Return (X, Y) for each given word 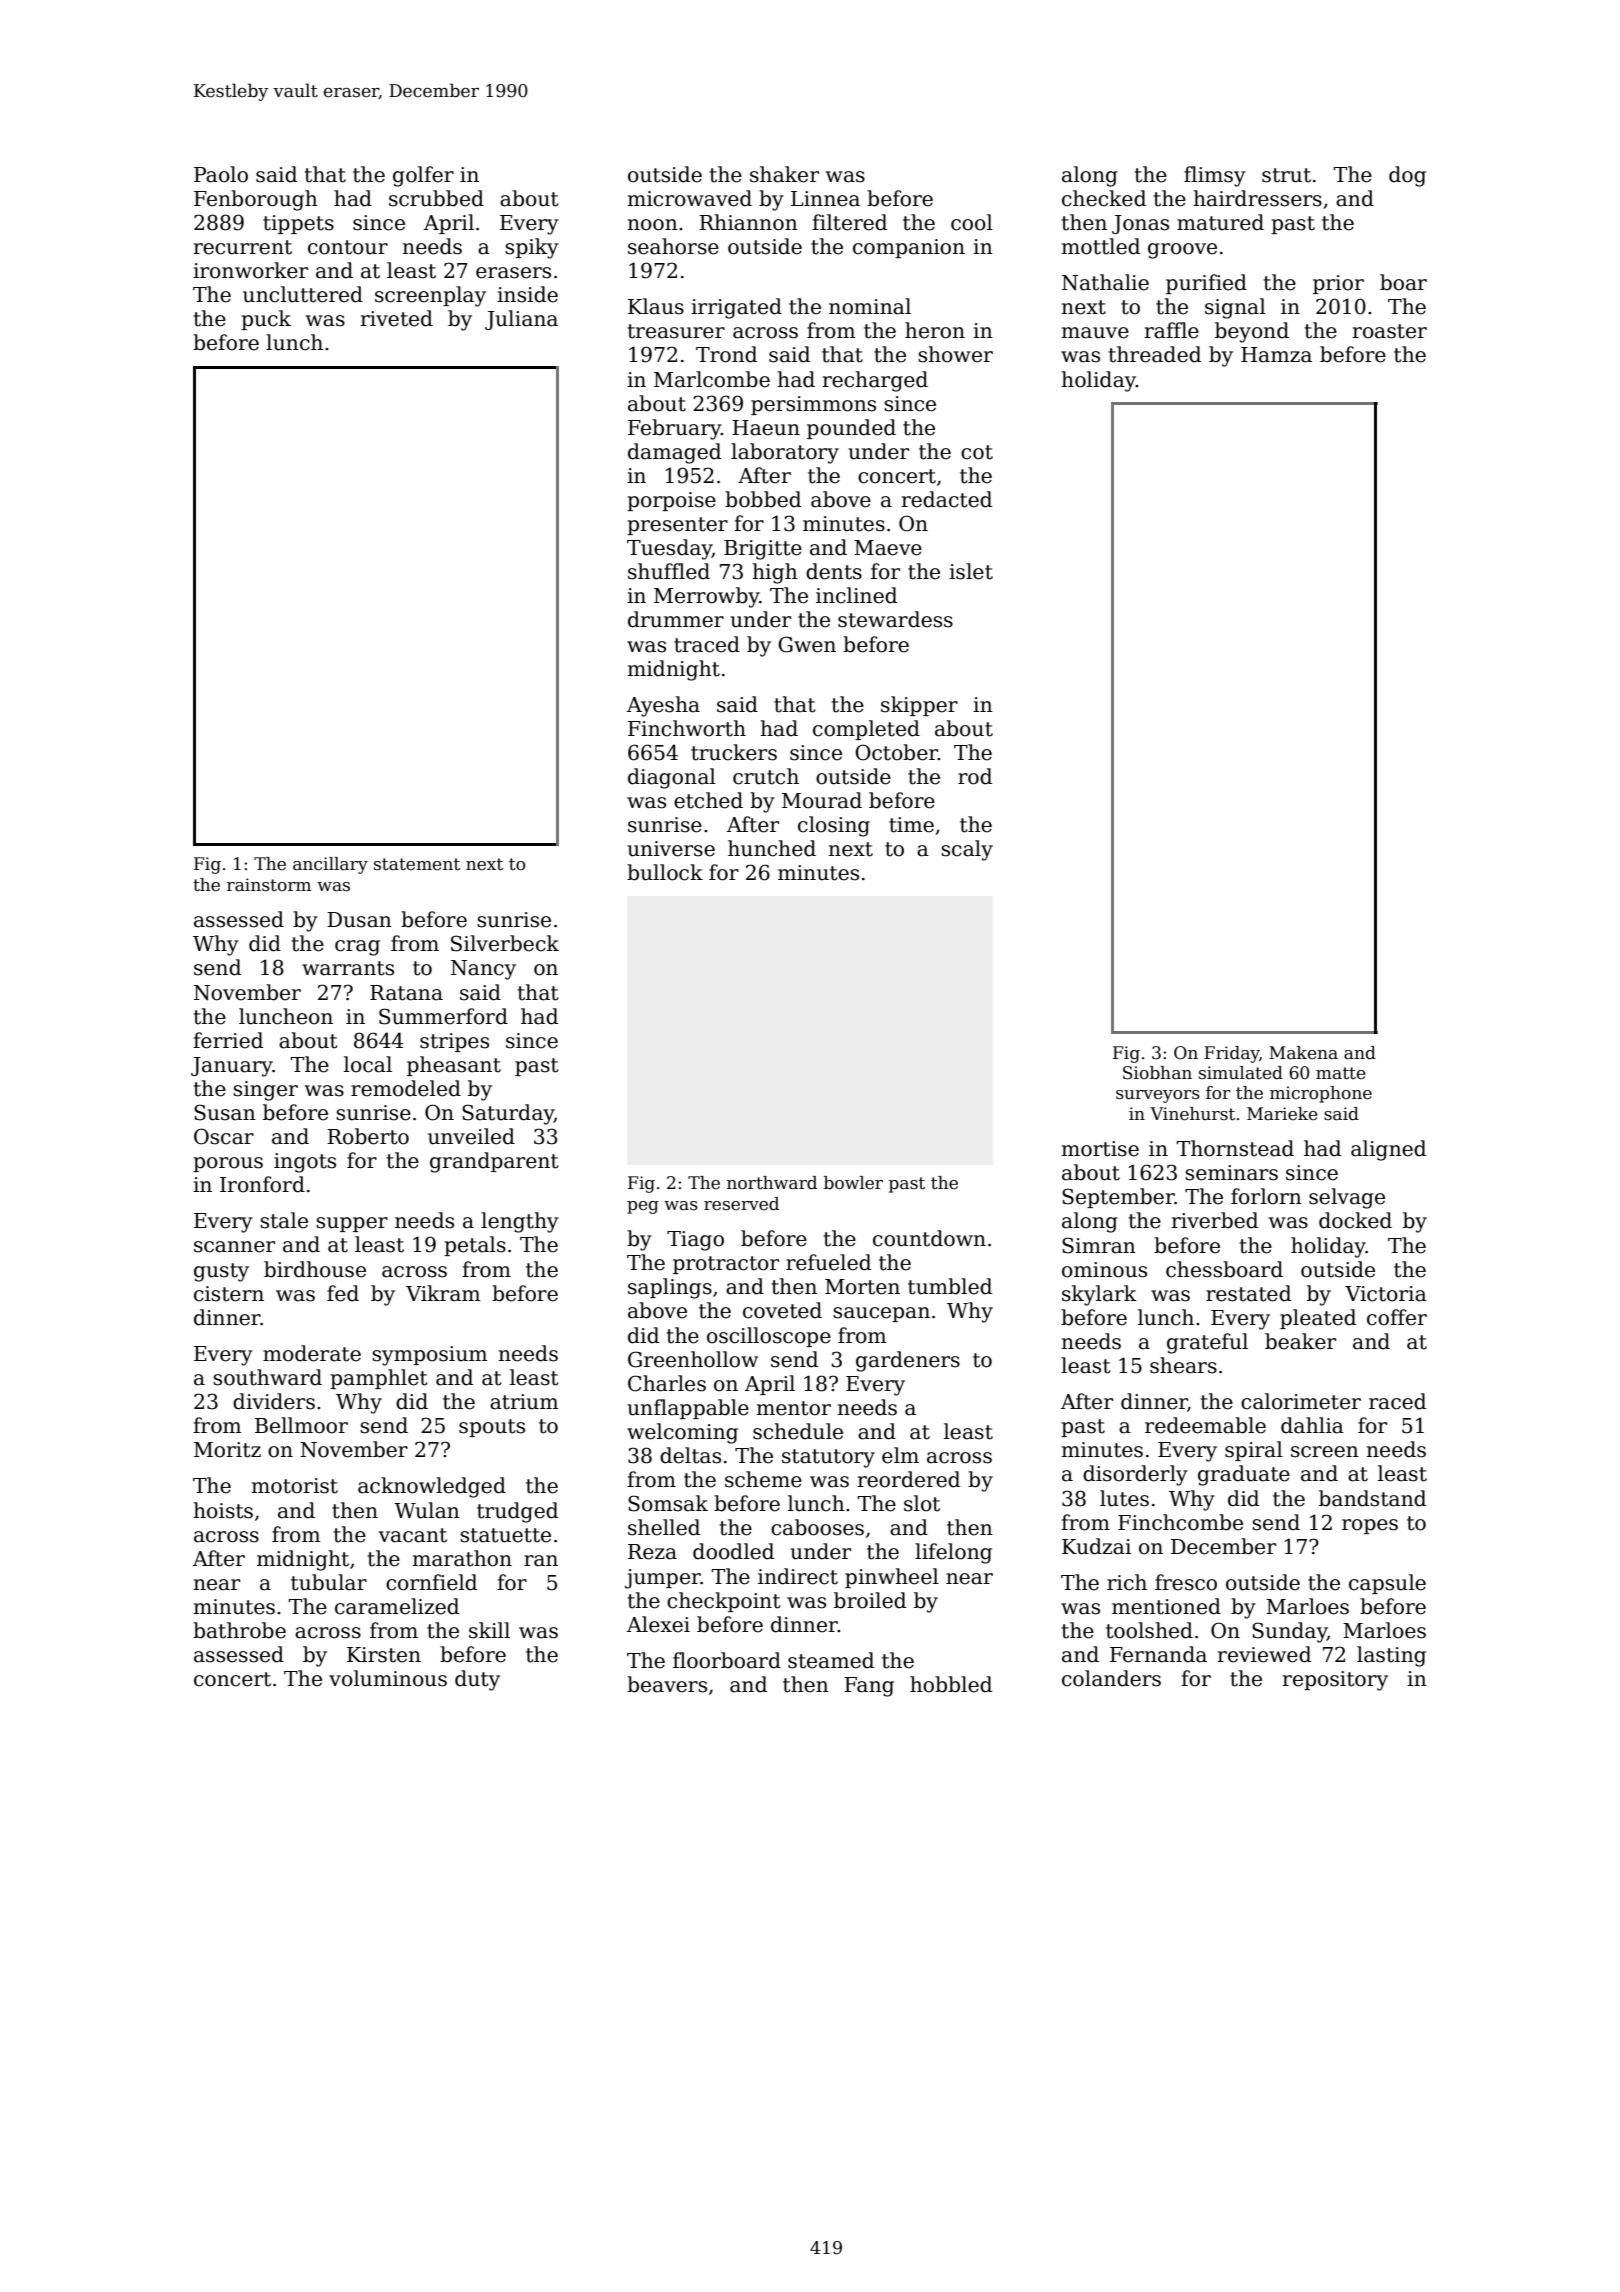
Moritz (227, 1450)
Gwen (807, 644)
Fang (869, 1687)
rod (975, 776)
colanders (1111, 1678)
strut (1286, 175)
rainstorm (269, 885)
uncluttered (303, 294)
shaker (784, 174)
